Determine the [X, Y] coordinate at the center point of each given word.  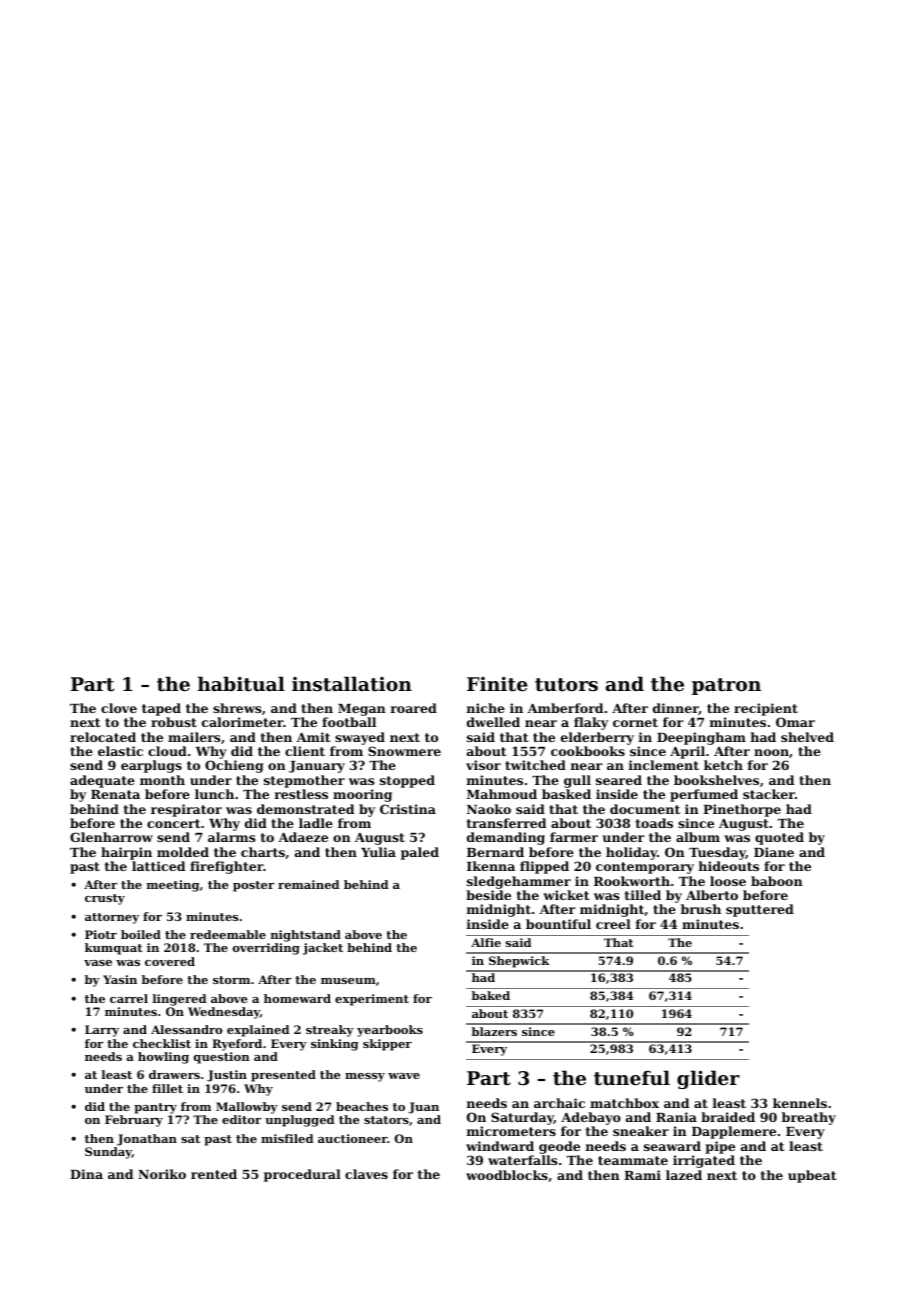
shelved [807, 737]
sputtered [760, 910]
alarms [231, 837]
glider [708, 1079]
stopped [407, 781]
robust [174, 722]
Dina [86, 1174]
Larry [102, 1031]
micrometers [511, 1131]
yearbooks [390, 1031]
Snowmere [404, 751]
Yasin [120, 979]
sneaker [641, 1131]
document [645, 809]
